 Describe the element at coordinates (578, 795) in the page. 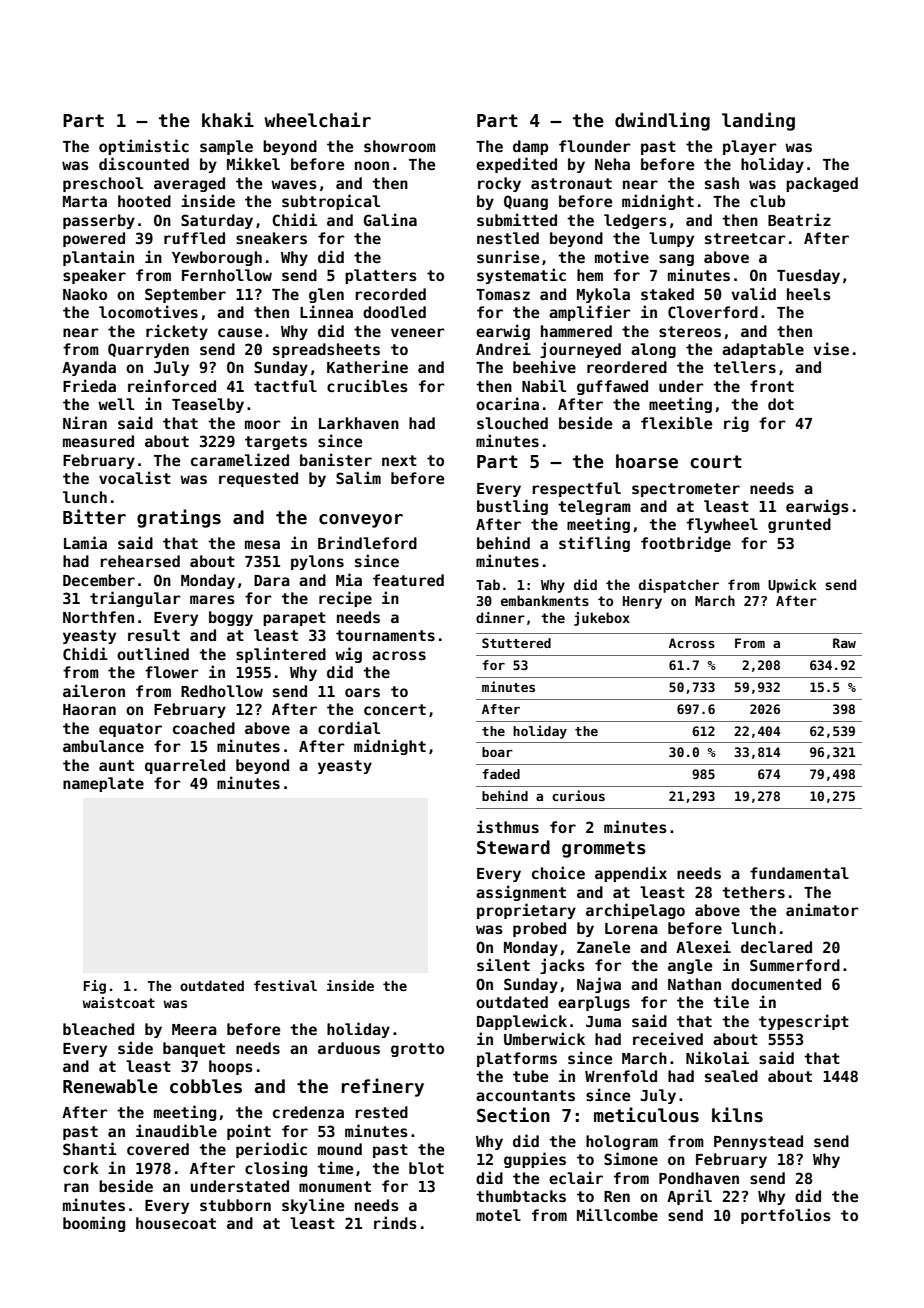

I see `curious` at that location.
